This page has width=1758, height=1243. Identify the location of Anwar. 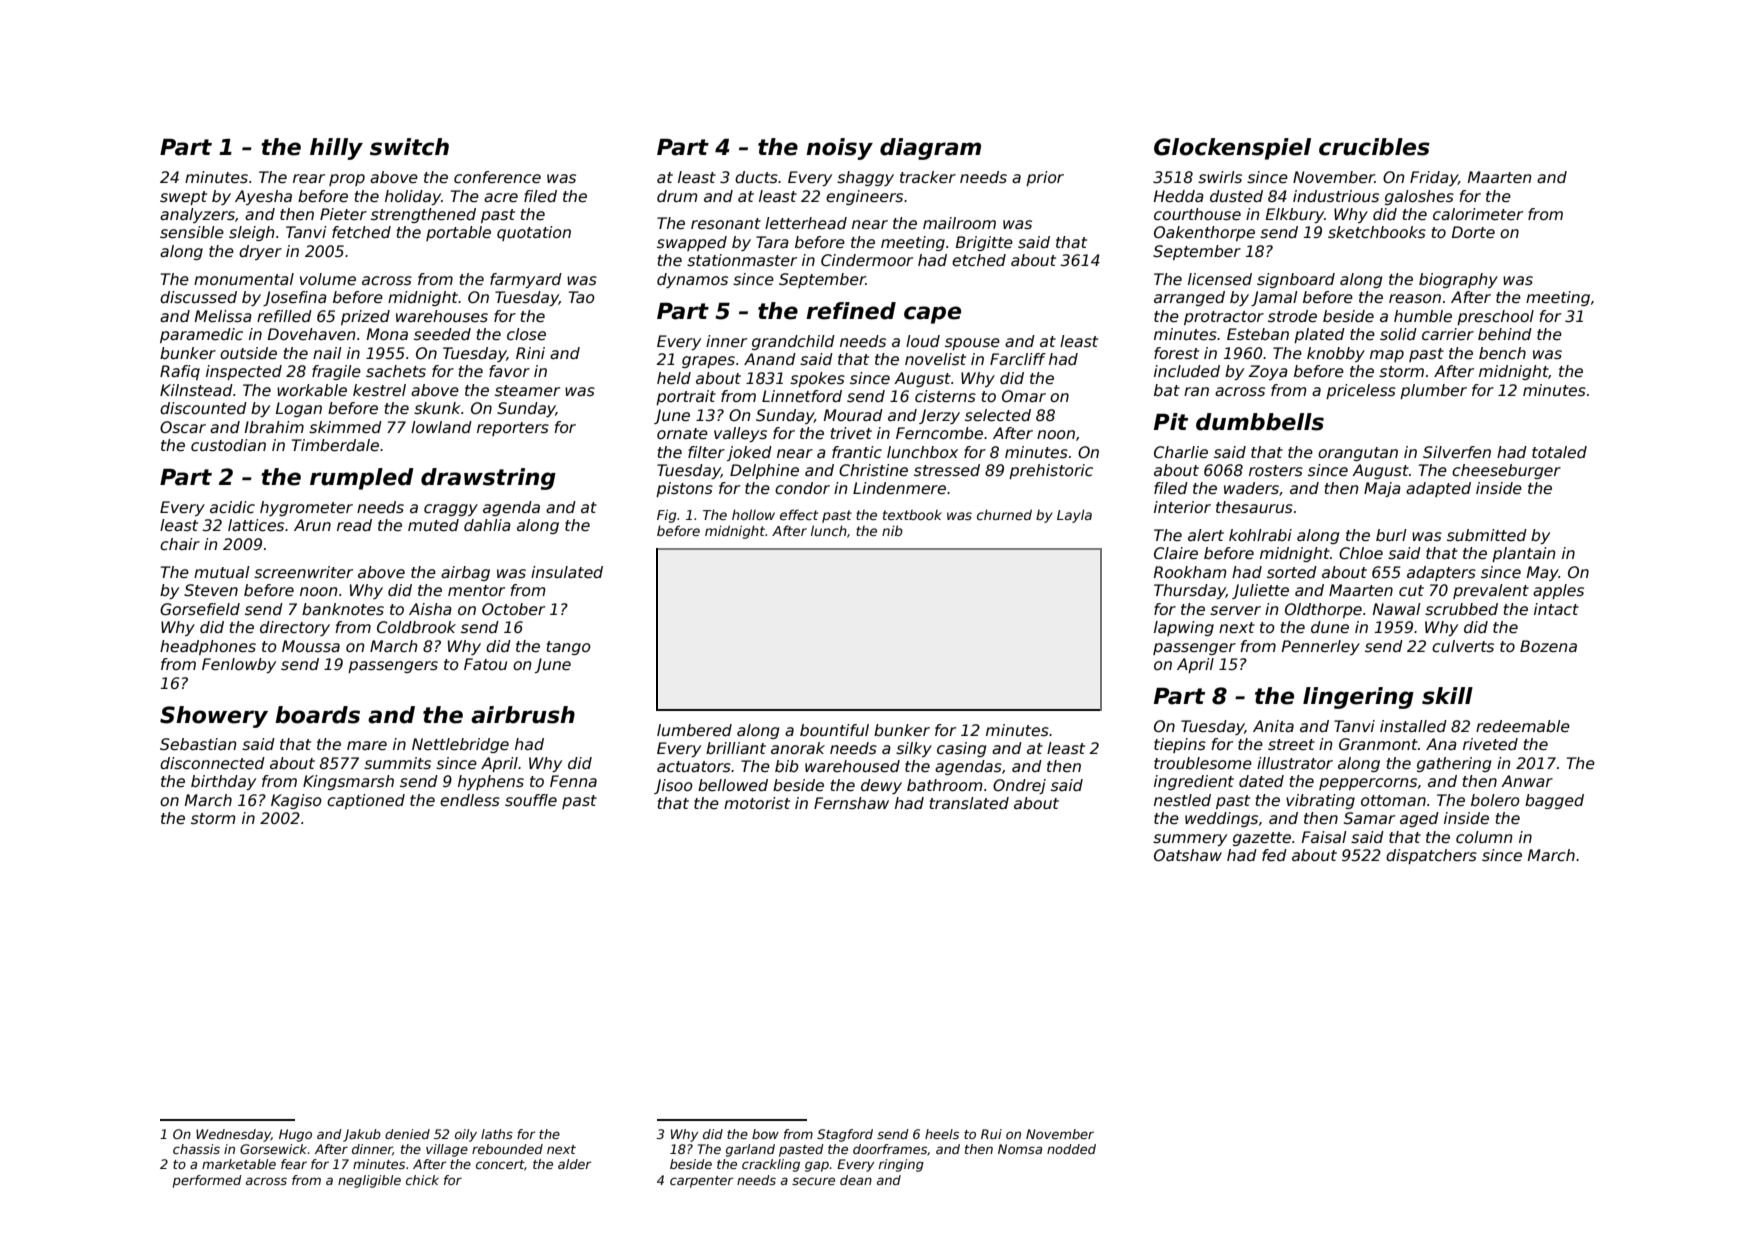
(1527, 781).
